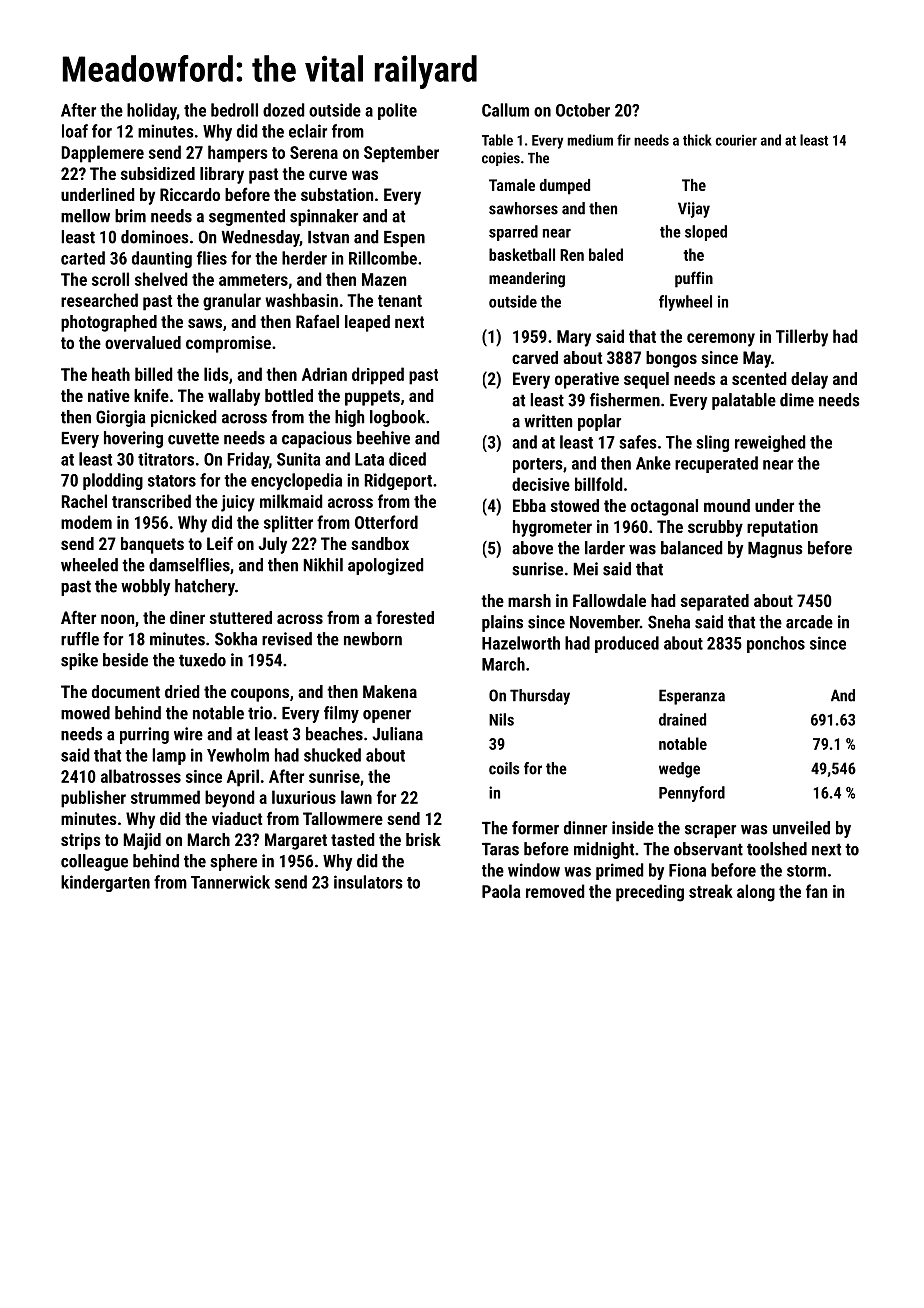 This screenshot has height=1308, width=924. What do you see at coordinates (782, 528) in the screenshot?
I see `reputation` at bounding box center [782, 528].
